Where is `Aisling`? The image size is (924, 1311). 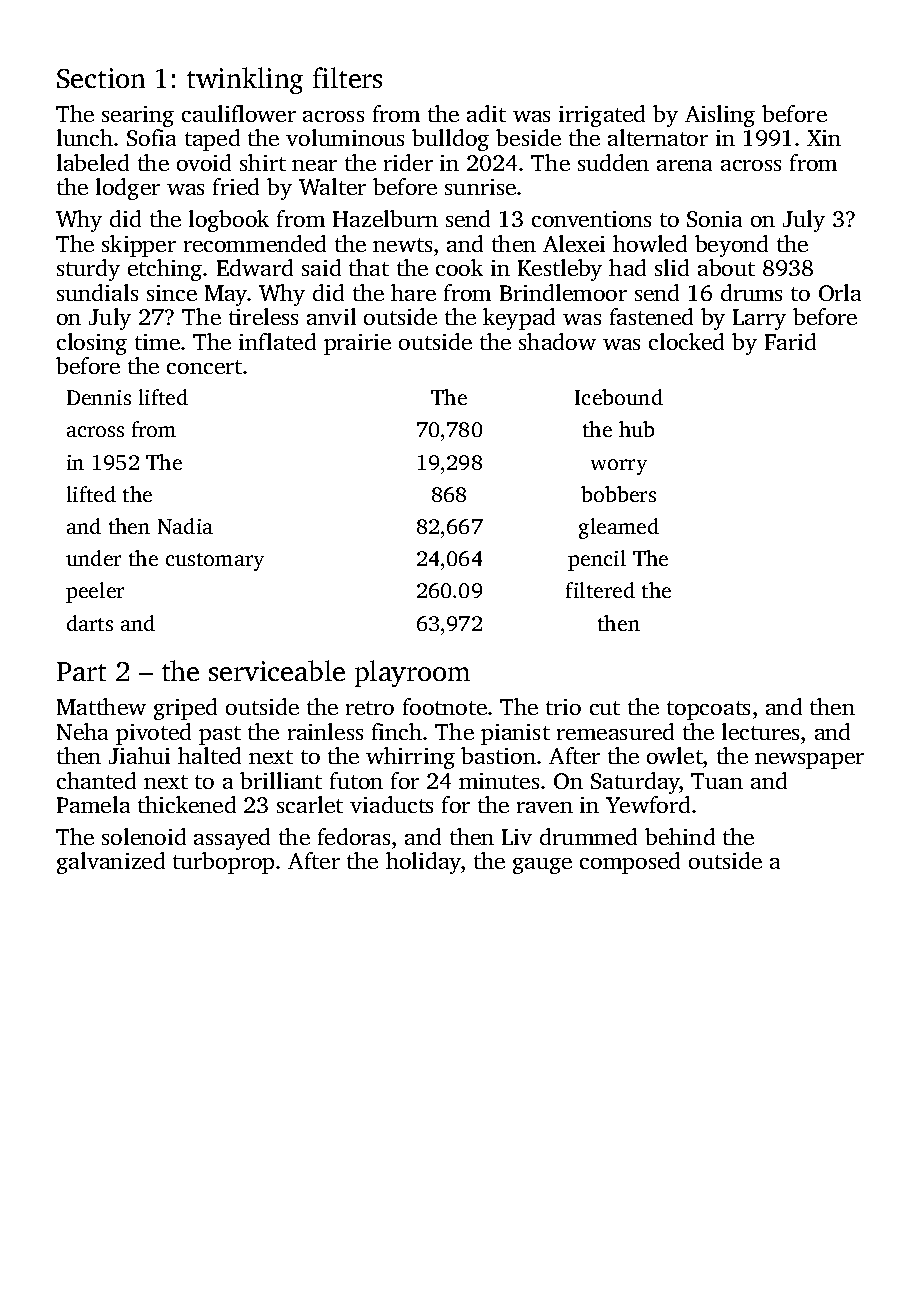 Aisling is located at coordinates (720, 116).
